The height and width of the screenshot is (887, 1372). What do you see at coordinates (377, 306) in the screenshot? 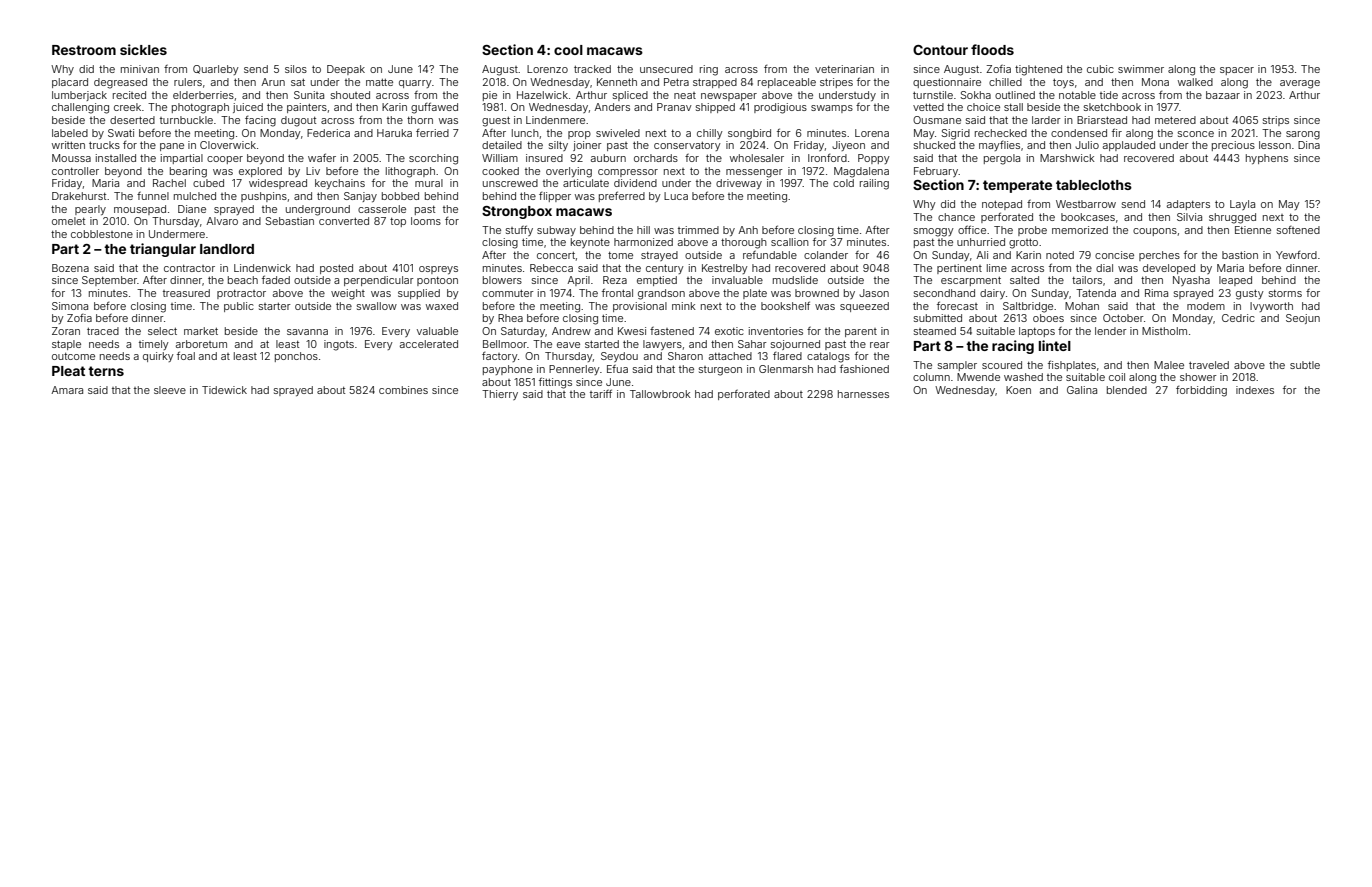
I see `swallow` at bounding box center [377, 306].
